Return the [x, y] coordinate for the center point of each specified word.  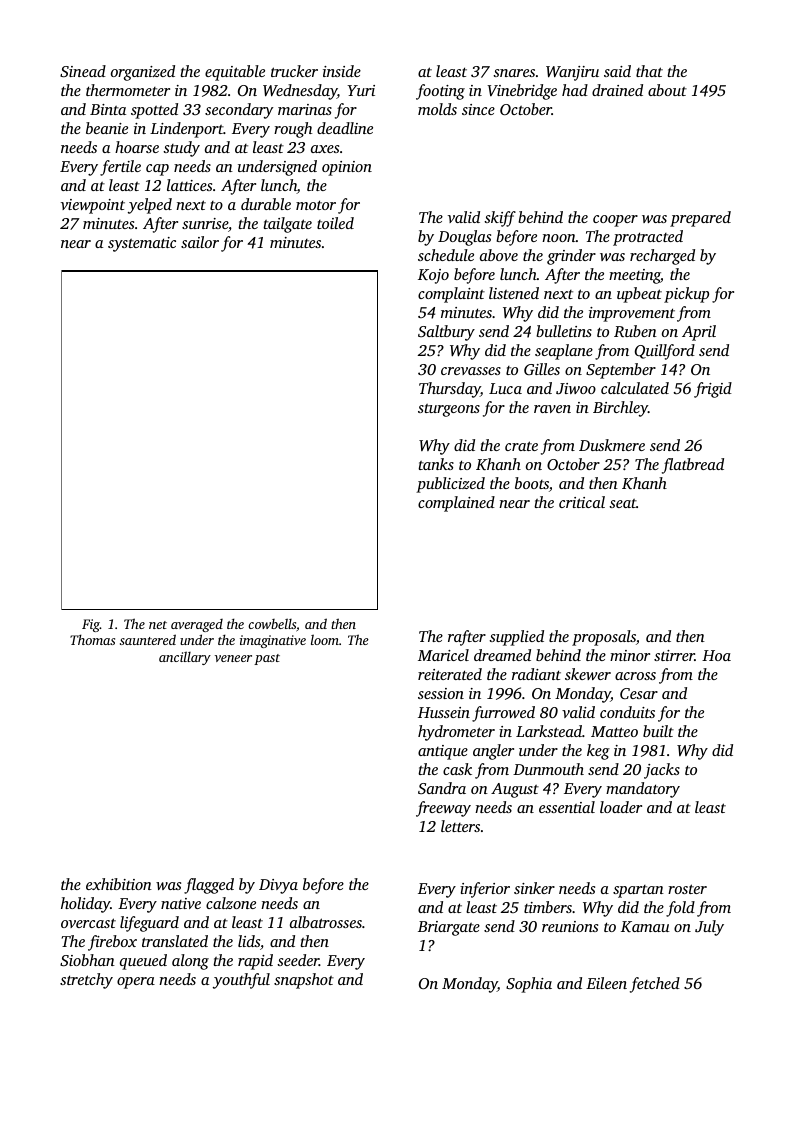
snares [514, 73]
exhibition [119, 884]
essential [567, 807]
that [649, 71]
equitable [235, 73]
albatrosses [326, 922]
